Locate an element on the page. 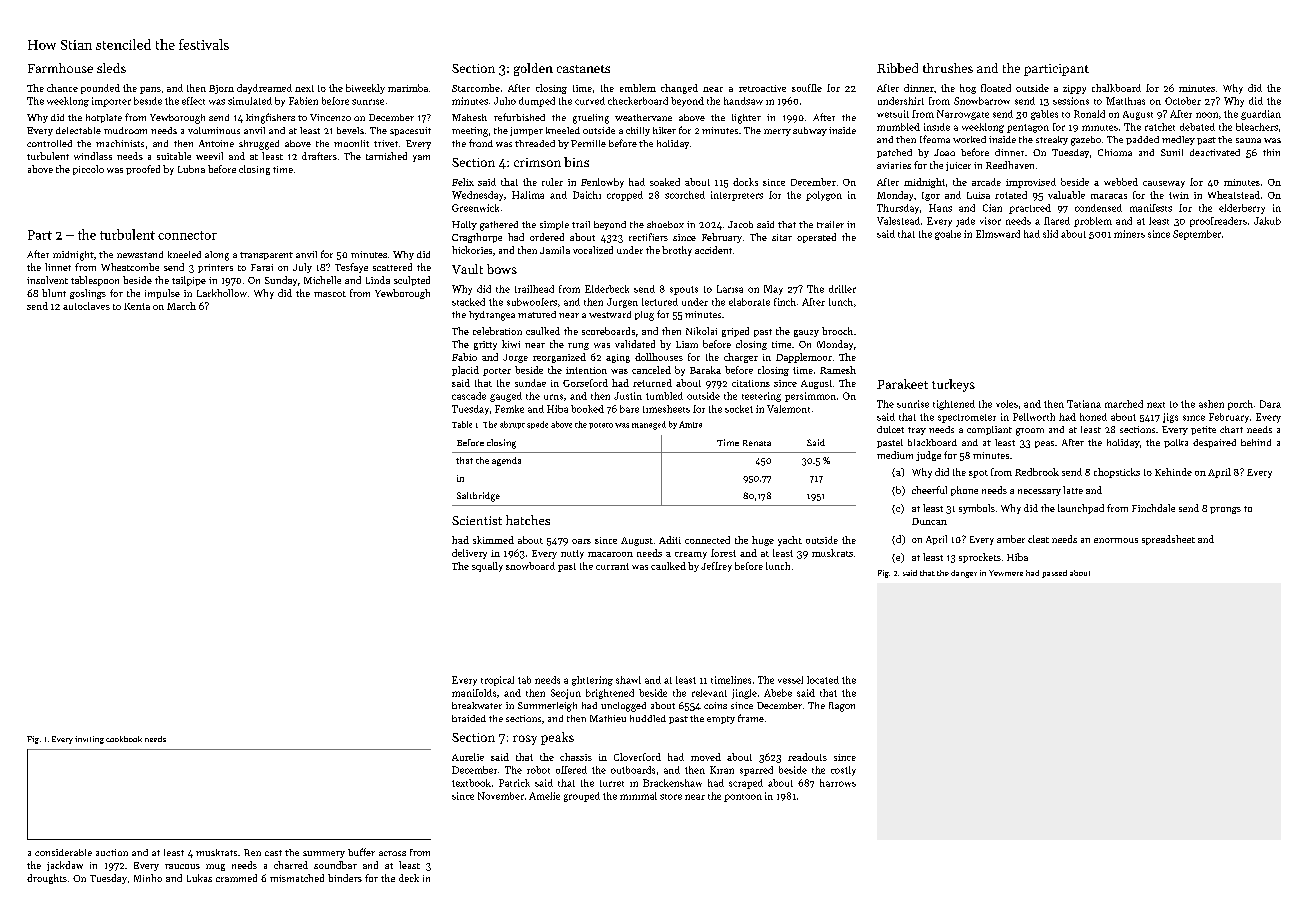 This document has width=1308, height=924. droughts is located at coordinates (47, 879).
